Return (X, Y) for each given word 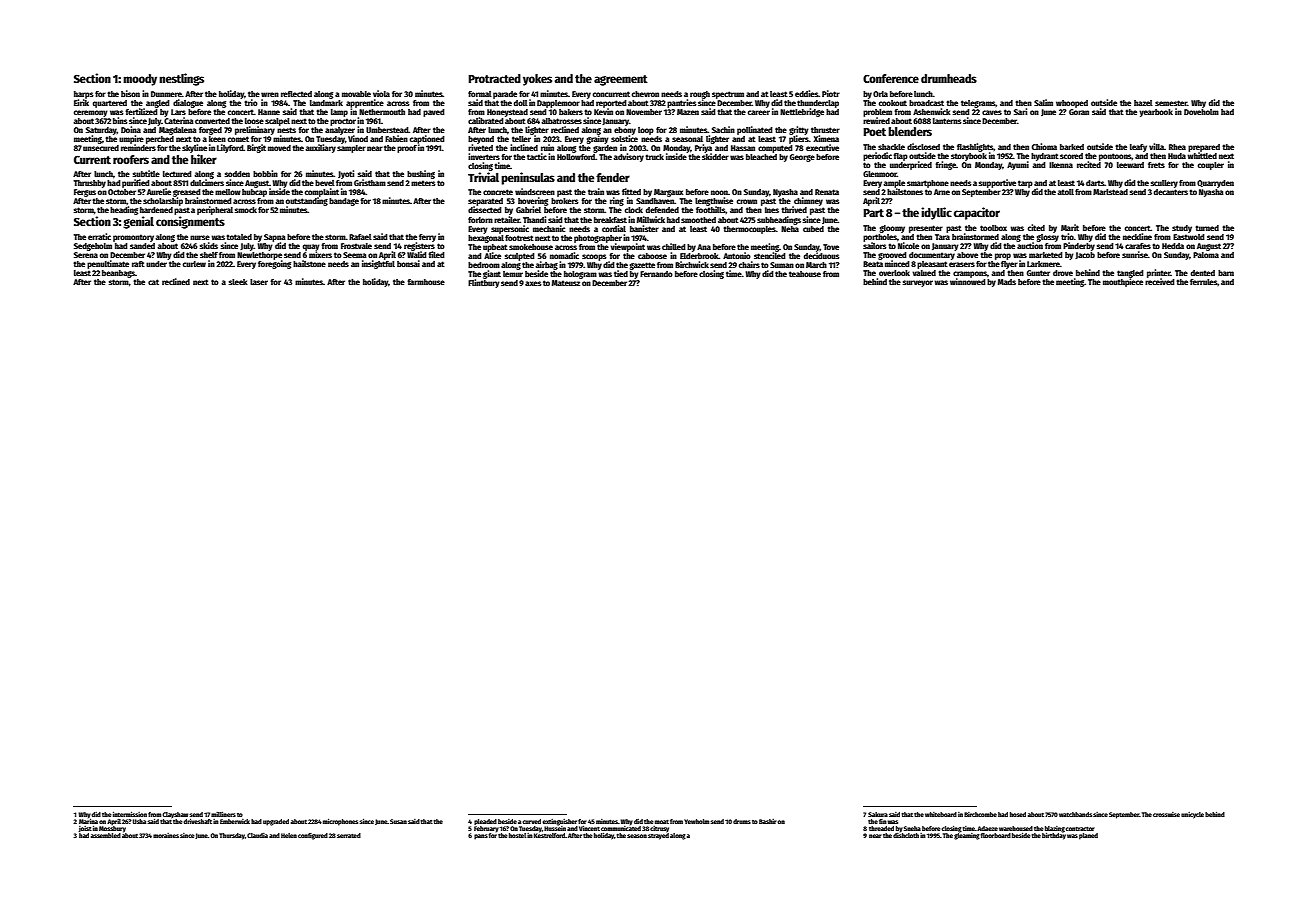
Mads (1007, 282)
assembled (106, 835)
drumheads (949, 78)
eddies (807, 93)
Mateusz (566, 283)
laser (259, 282)
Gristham (370, 182)
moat (662, 821)
